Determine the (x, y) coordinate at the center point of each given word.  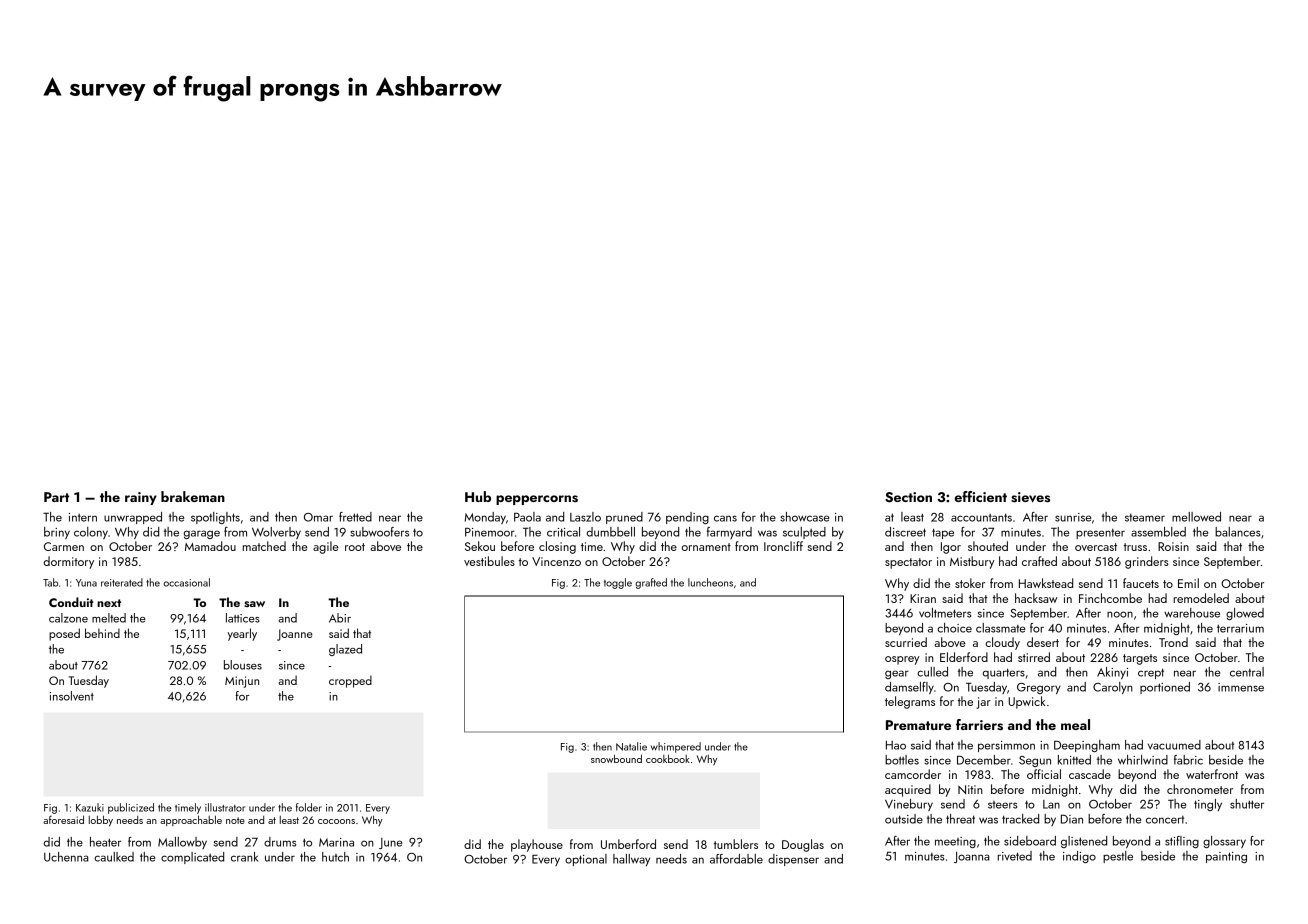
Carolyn (1113, 688)
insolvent (72, 696)
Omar (318, 517)
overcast (1096, 547)
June (390, 843)
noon (1120, 614)
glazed (345, 650)
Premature (918, 725)
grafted (651, 583)
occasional (187, 582)
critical (563, 532)
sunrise (1073, 517)
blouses (243, 665)
